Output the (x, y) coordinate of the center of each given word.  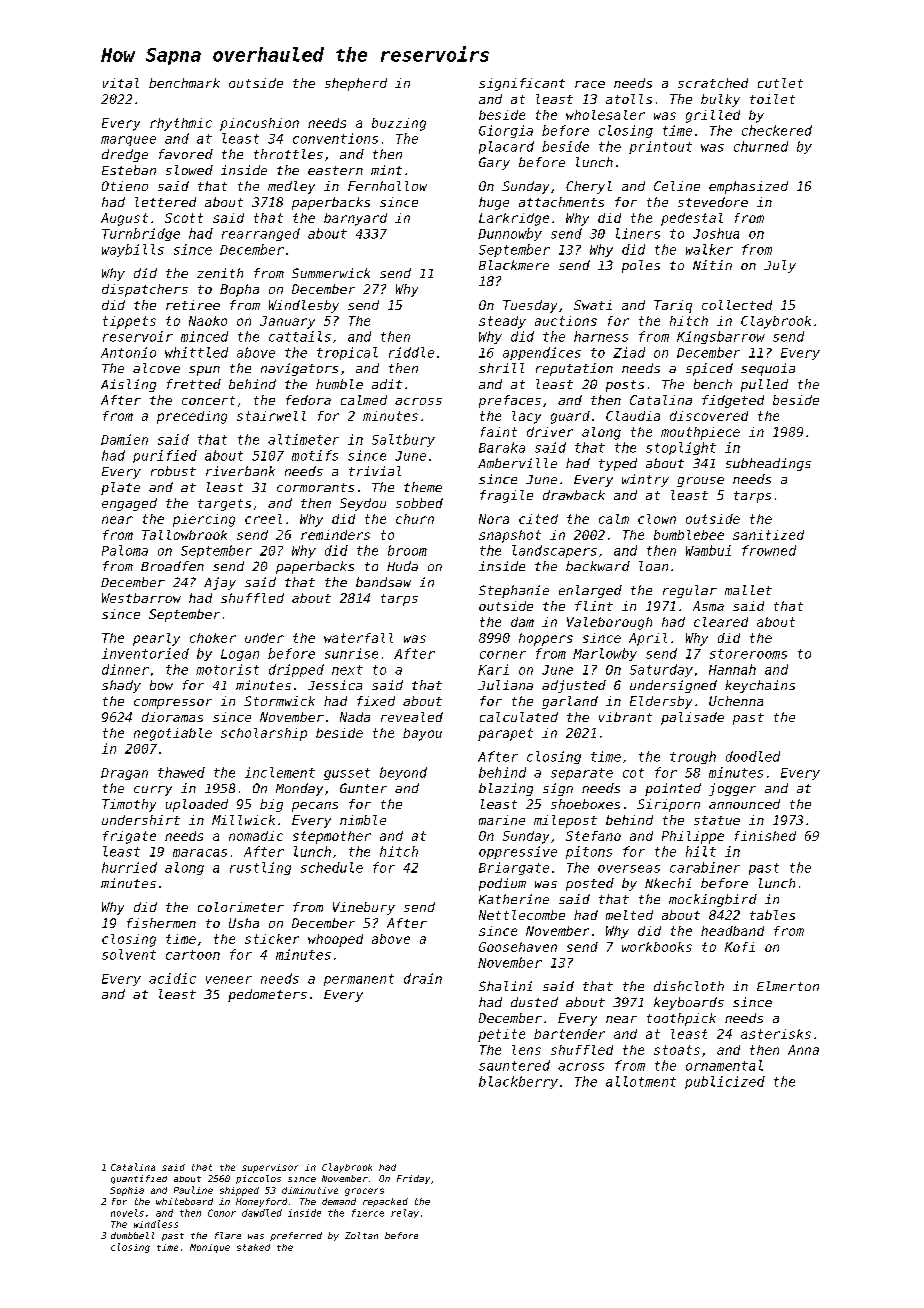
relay (405, 1213)
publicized (725, 1082)
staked (253, 1247)
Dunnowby (510, 234)
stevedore (713, 202)
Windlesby (304, 306)
